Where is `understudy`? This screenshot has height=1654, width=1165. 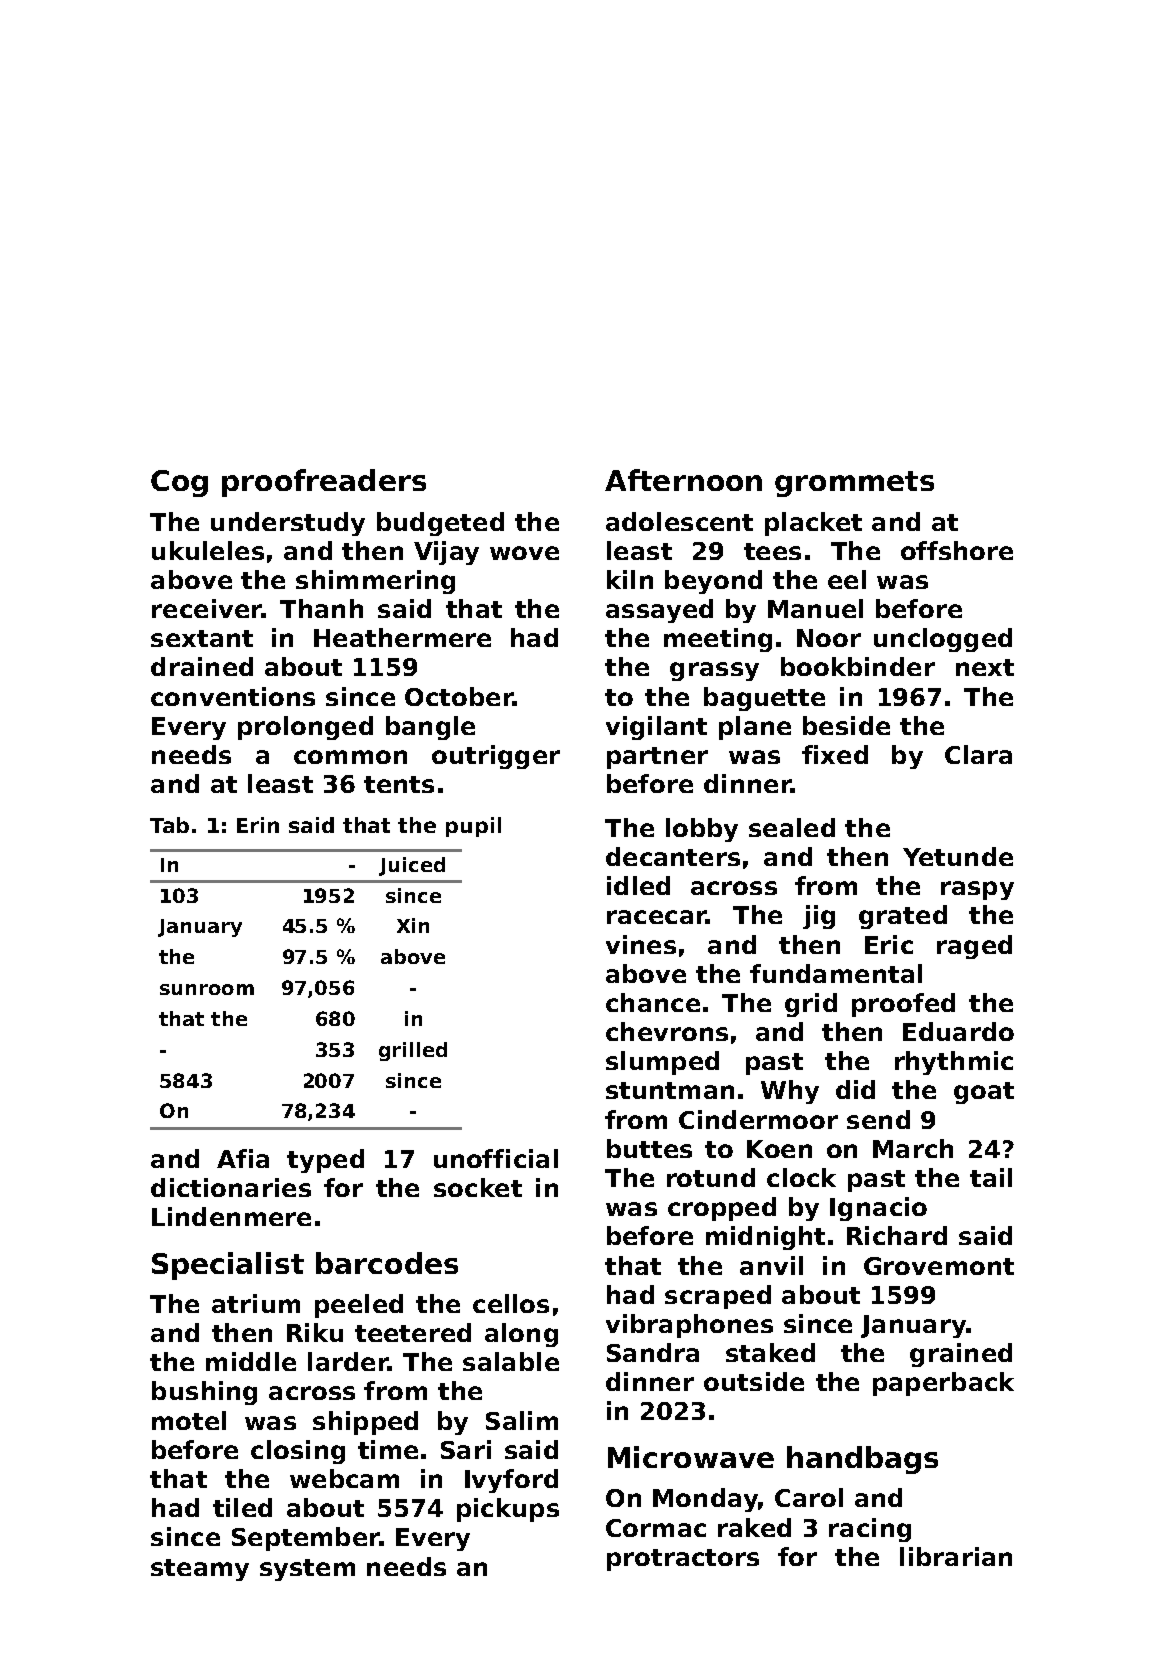 understudy is located at coordinates (288, 524).
